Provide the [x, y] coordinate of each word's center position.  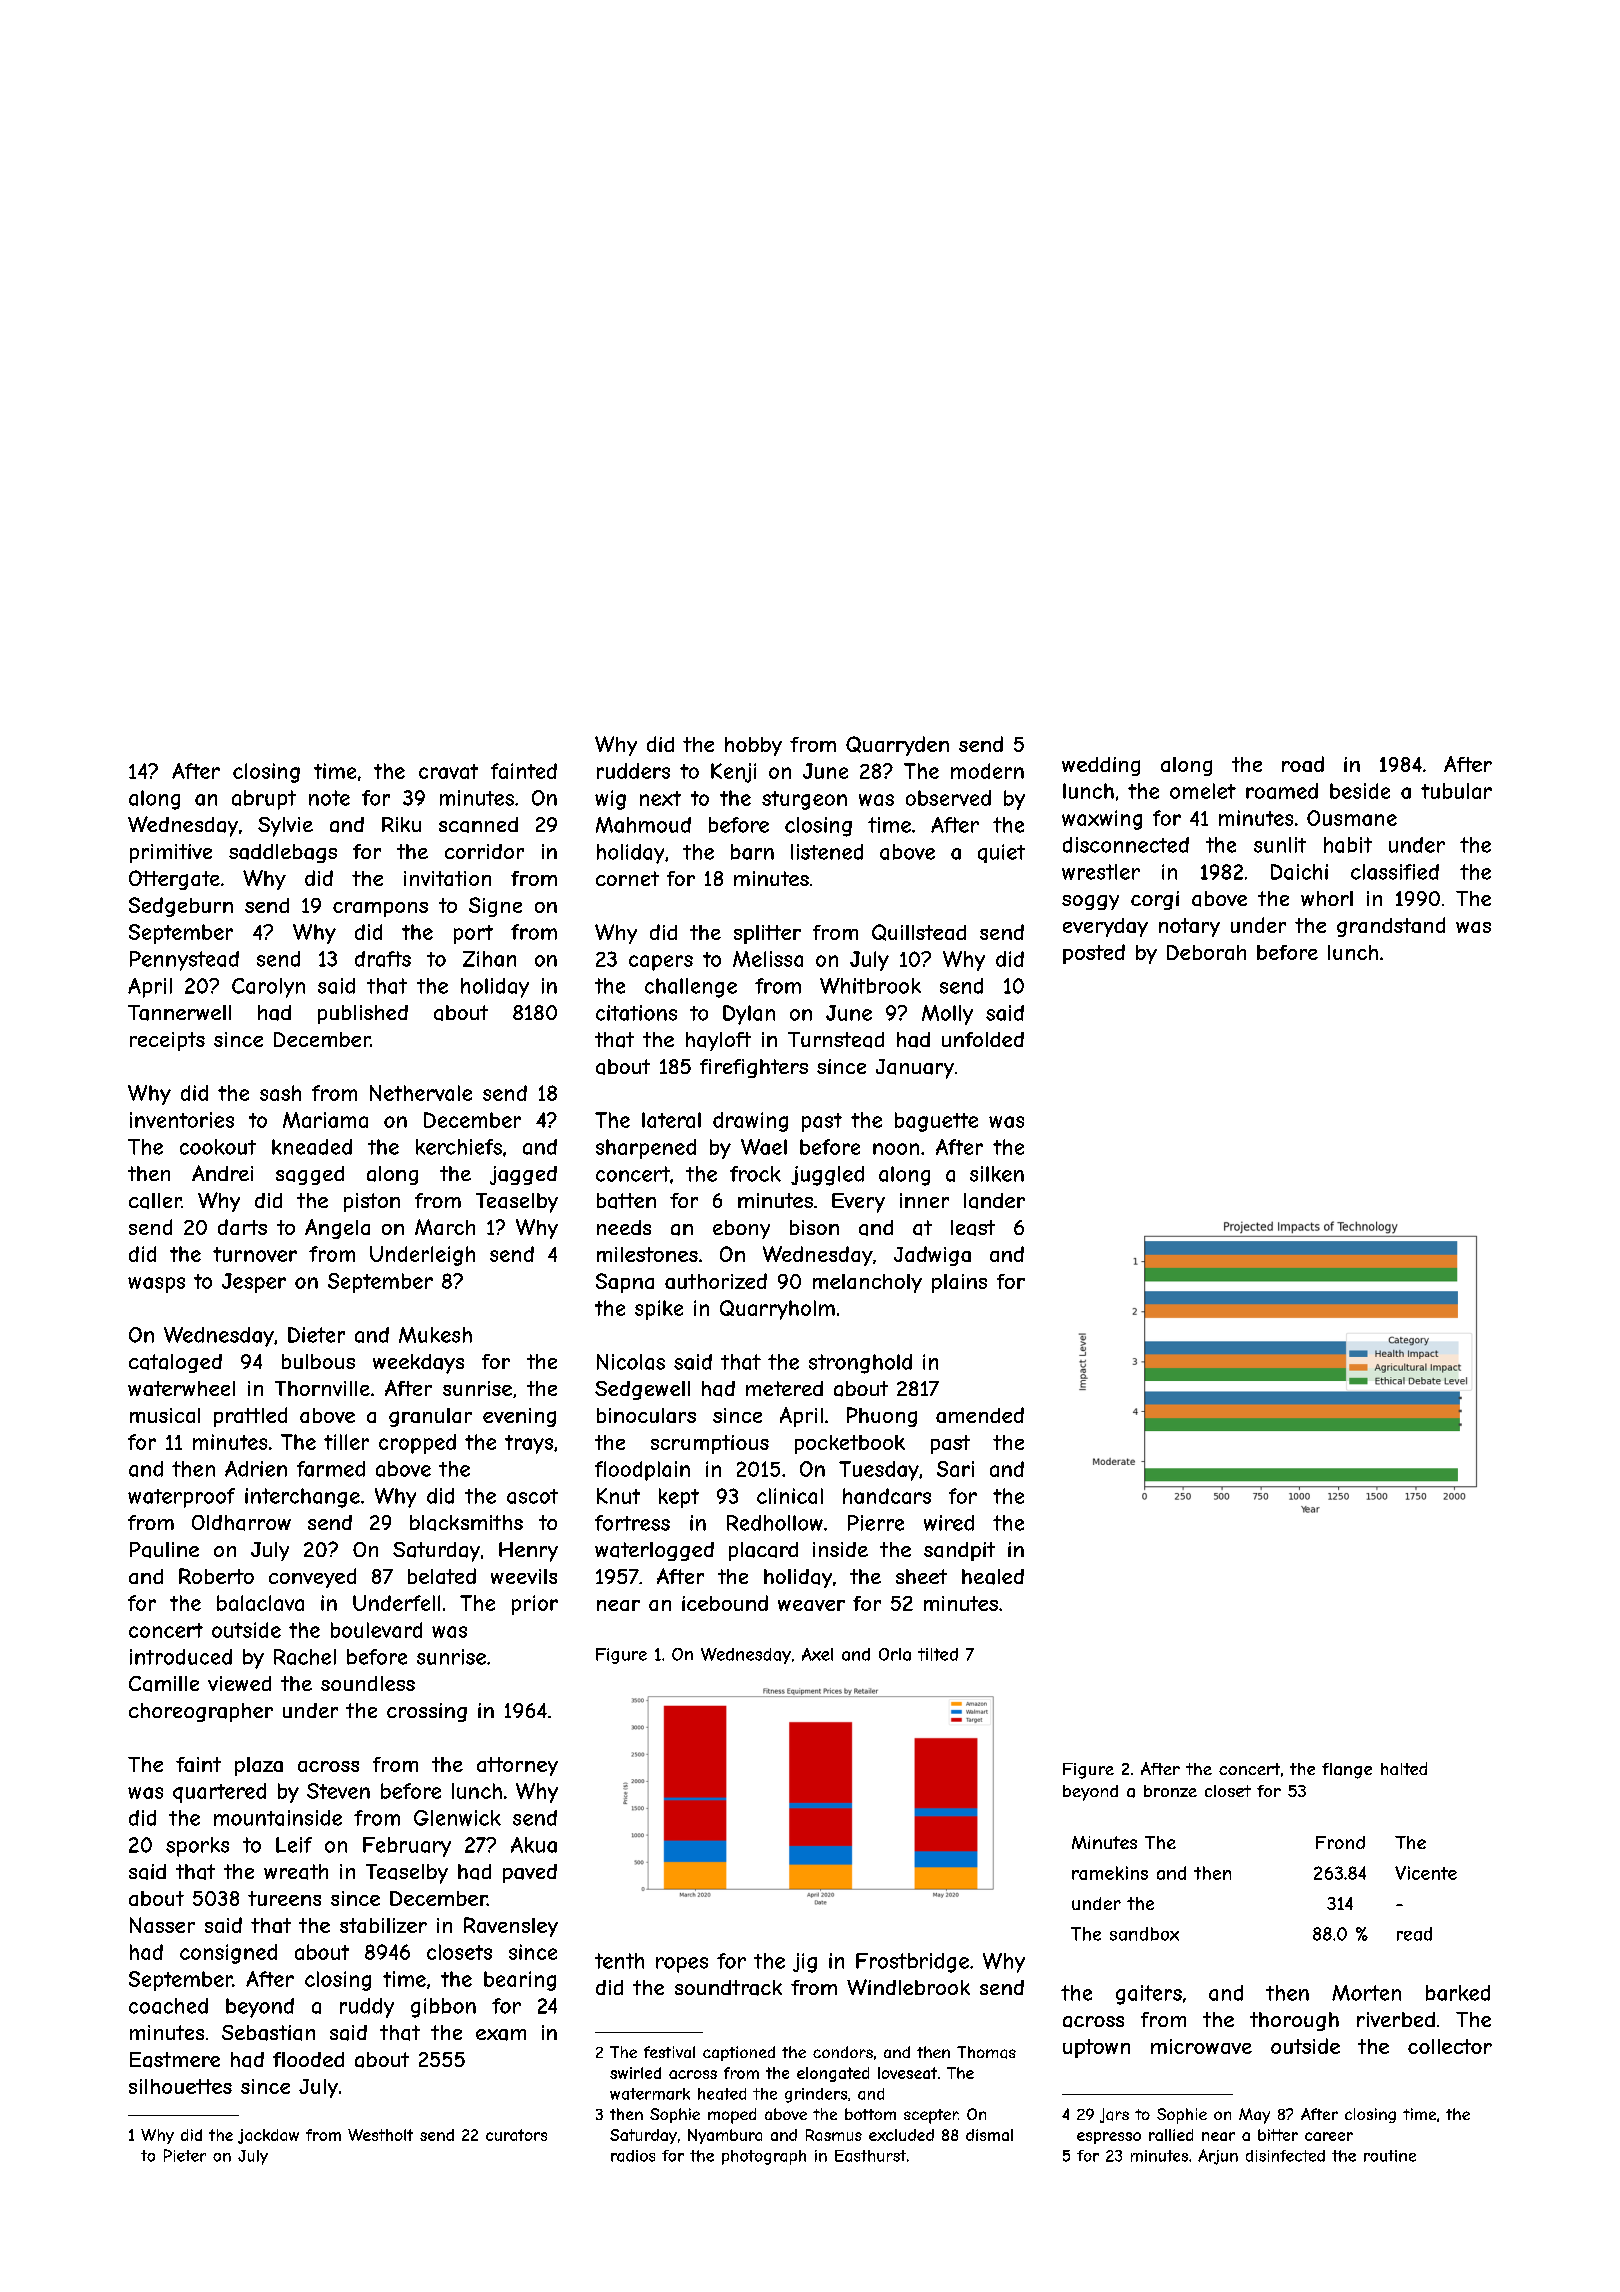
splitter [767, 934]
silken [997, 1174]
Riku [401, 824]
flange [1347, 1771]
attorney [517, 1766]
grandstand [1391, 927]
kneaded [312, 1147]
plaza [259, 1766]
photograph [764, 2157]
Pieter [185, 2155]
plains [959, 1283]
